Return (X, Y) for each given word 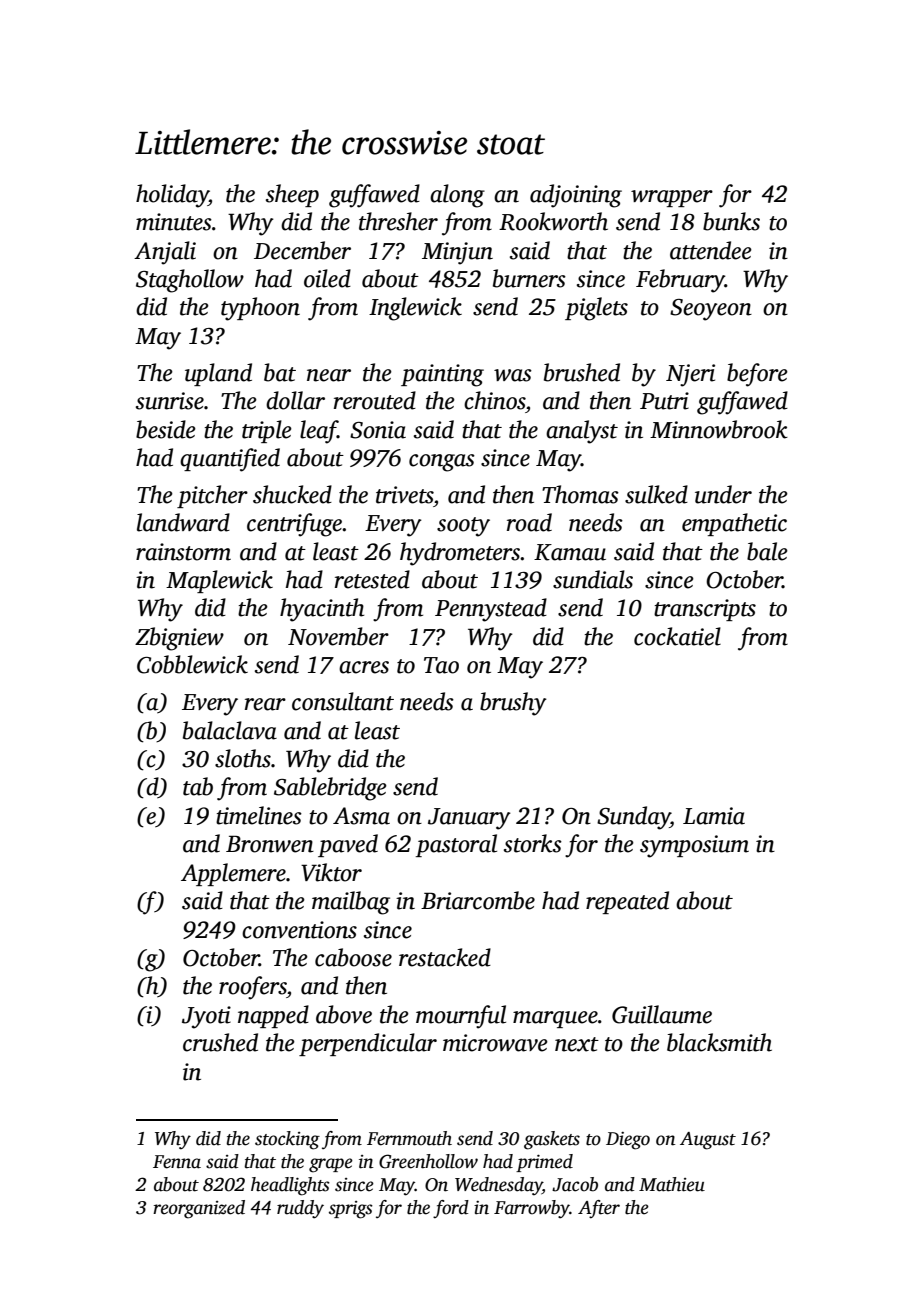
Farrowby (532, 1209)
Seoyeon (711, 310)
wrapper (672, 198)
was (513, 375)
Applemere (233, 874)
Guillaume (662, 1014)
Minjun (457, 253)
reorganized (199, 1209)
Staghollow (190, 281)
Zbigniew (179, 639)
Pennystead (491, 610)
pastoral (456, 845)
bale (767, 551)
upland (218, 374)
